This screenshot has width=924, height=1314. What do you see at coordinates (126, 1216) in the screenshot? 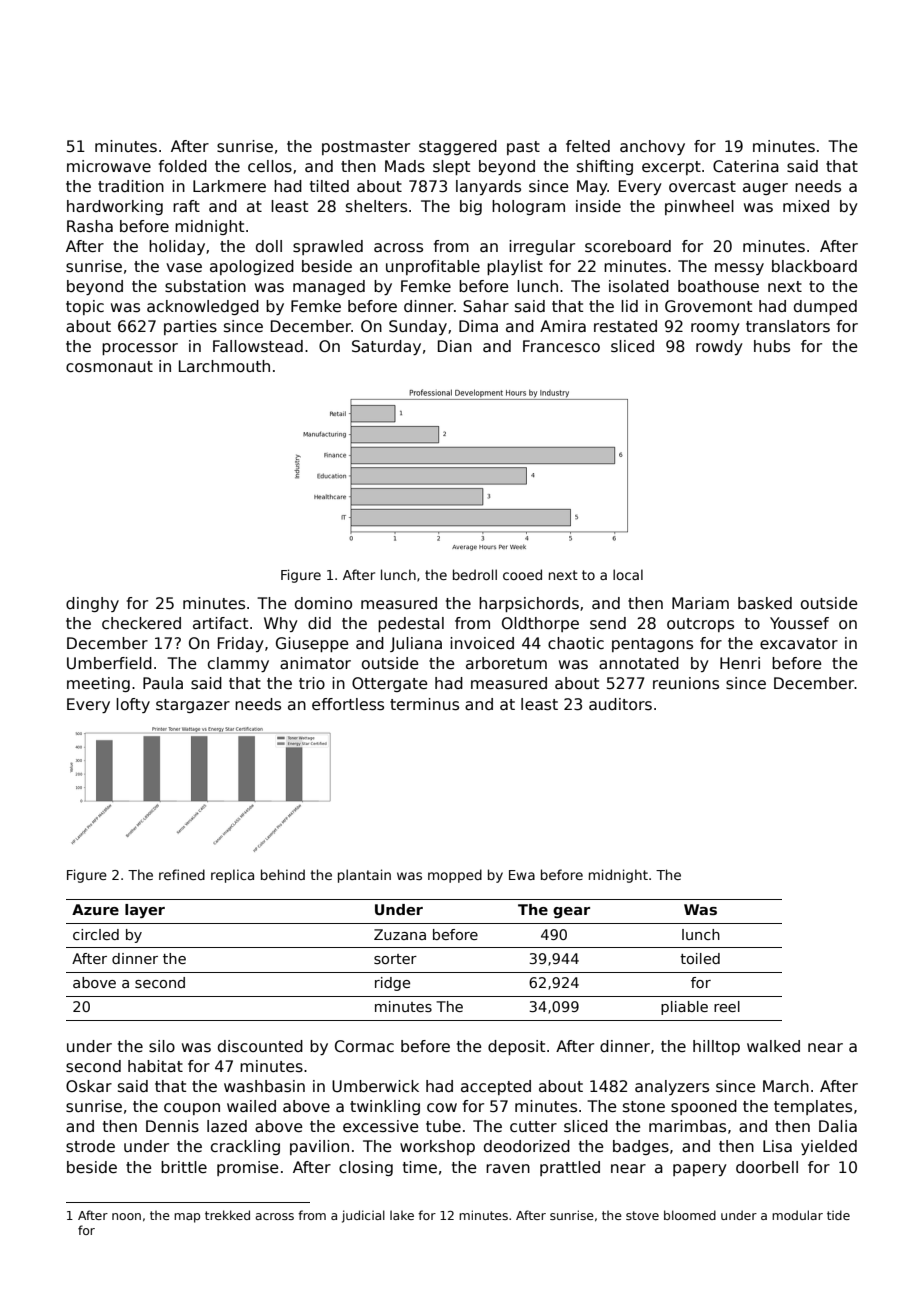
I see `noon` at bounding box center [126, 1216].
